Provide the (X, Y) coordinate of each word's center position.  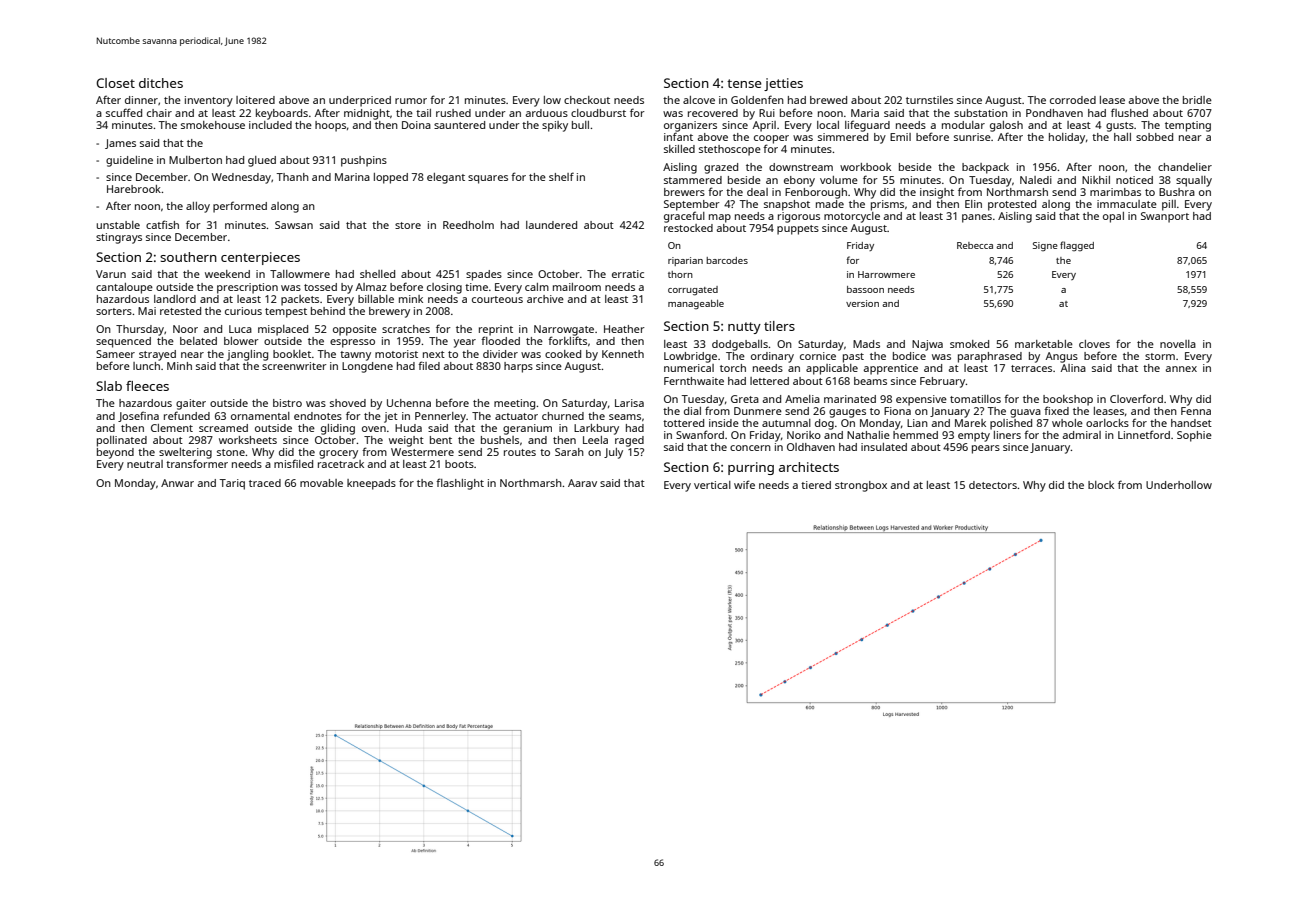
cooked (563, 354)
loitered (255, 100)
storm (1160, 356)
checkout (587, 100)
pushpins (364, 161)
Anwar (177, 483)
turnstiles (929, 100)
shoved (348, 403)
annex (1181, 369)
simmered (843, 137)
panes (977, 218)
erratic (628, 274)
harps (518, 367)
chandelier (1185, 167)
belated (198, 341)
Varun (111, 274)
